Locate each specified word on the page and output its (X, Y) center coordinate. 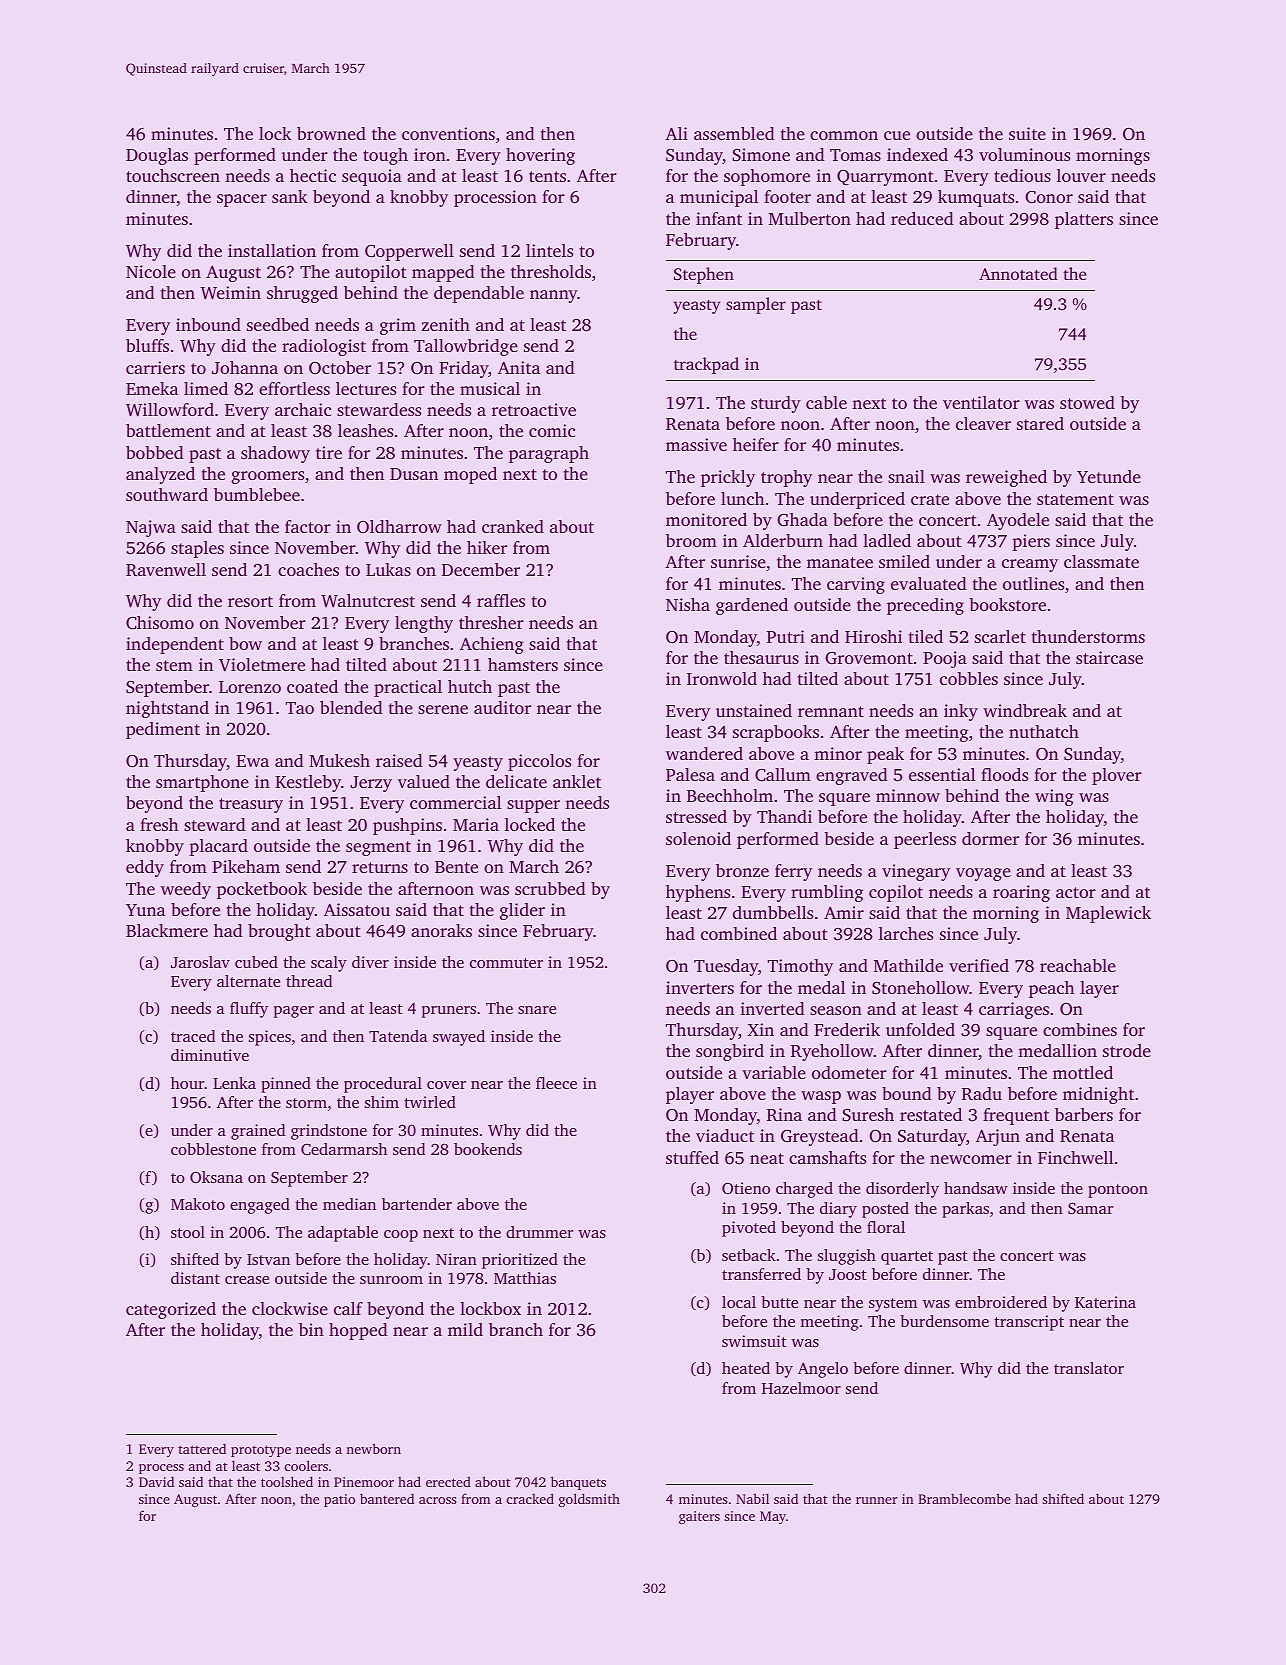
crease (247, 1280)
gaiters (699, 1517)
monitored (706, 519)
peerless (925, 840)
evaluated (929, 583)
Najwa (151, 528)
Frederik (847, 1029)
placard (218, 847)
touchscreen (173, 175)
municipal (719, 198)
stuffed (692, 1157)
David (156, 1481)
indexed (917, 154)
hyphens (698, 893)
